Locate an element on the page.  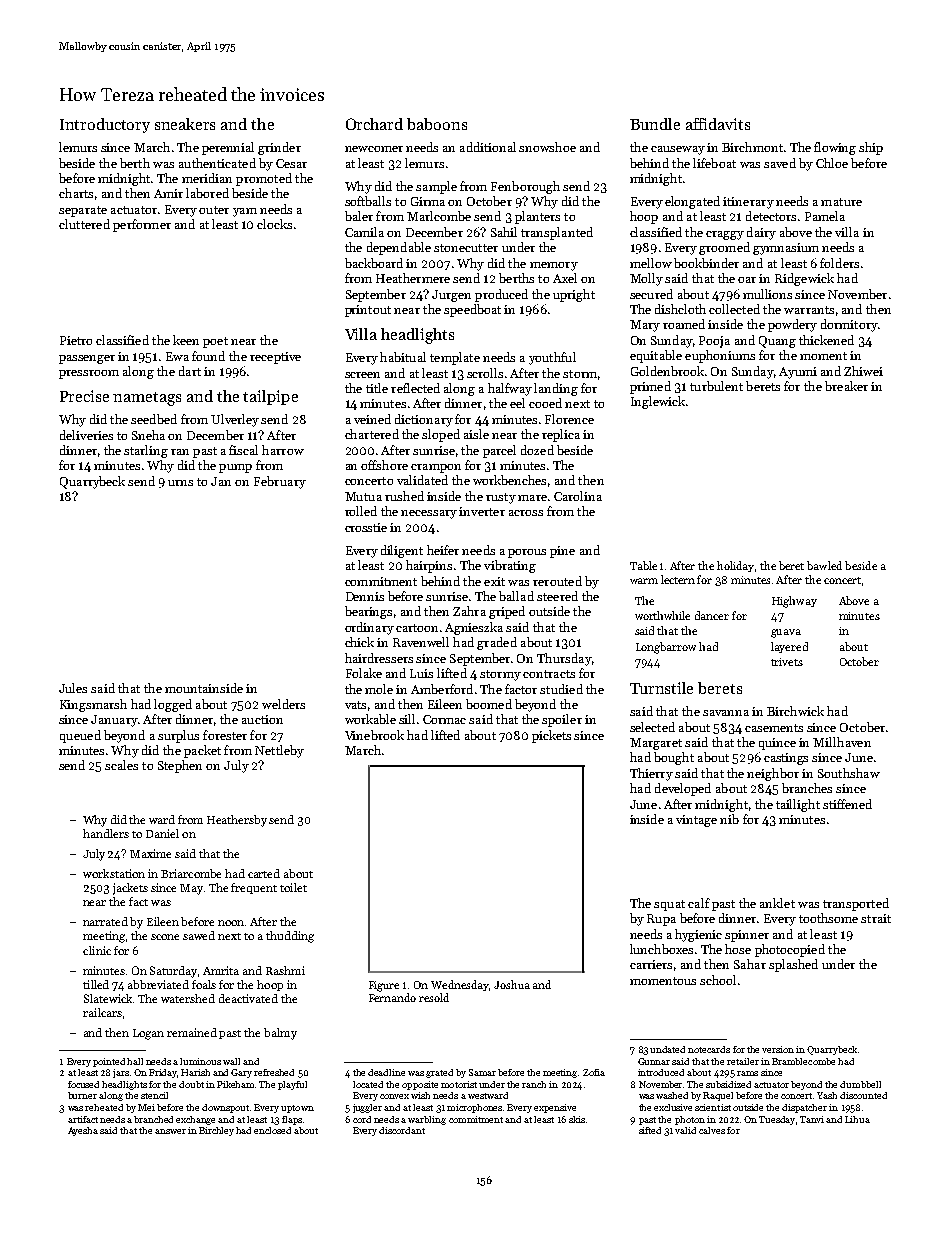
narrated is located at coordinates (105, 921).
